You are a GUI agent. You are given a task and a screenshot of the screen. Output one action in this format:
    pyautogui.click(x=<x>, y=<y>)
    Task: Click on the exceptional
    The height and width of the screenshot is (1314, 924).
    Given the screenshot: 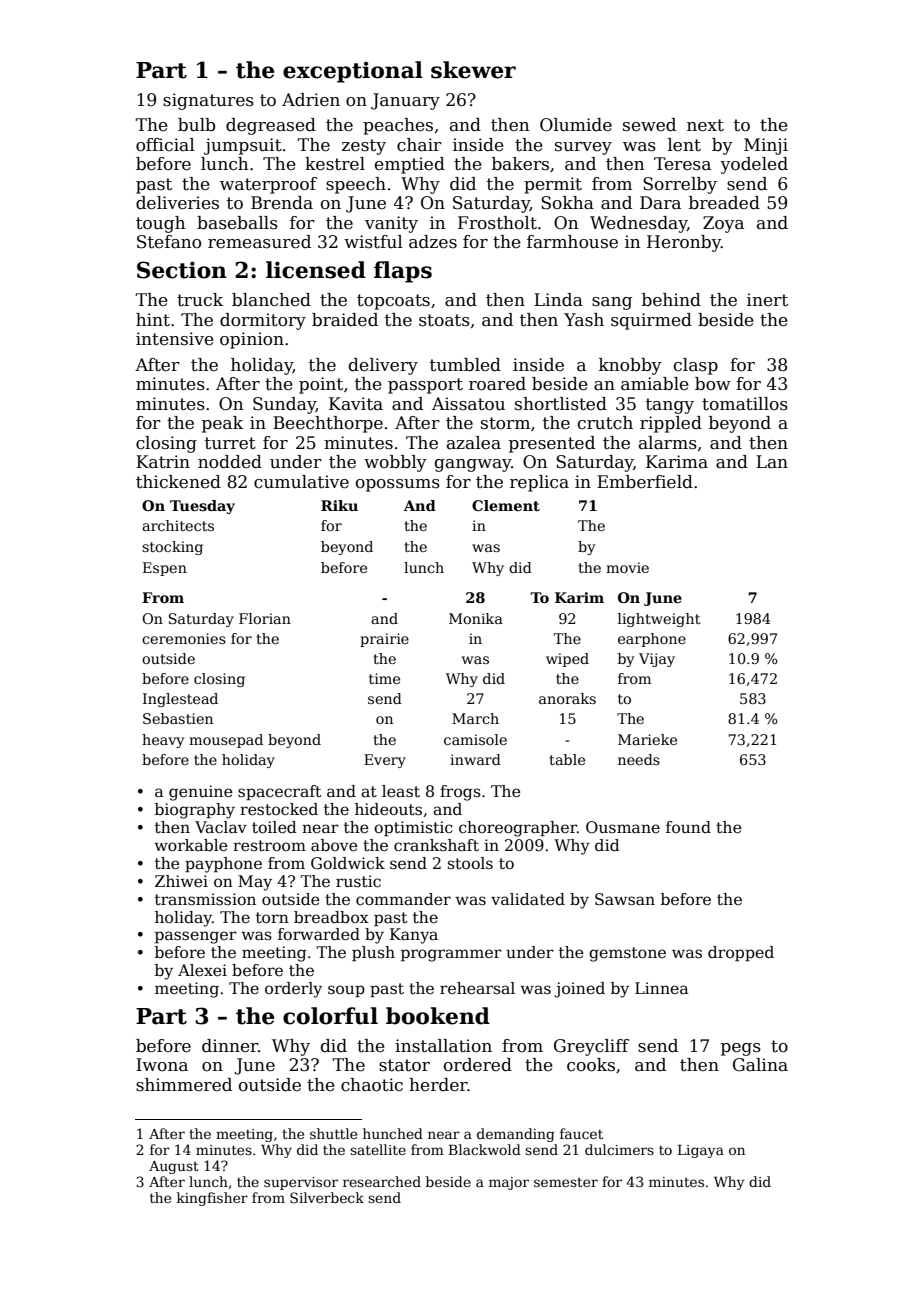 What is the action you would take?
    pyautogui.click(x=353, y=72)
